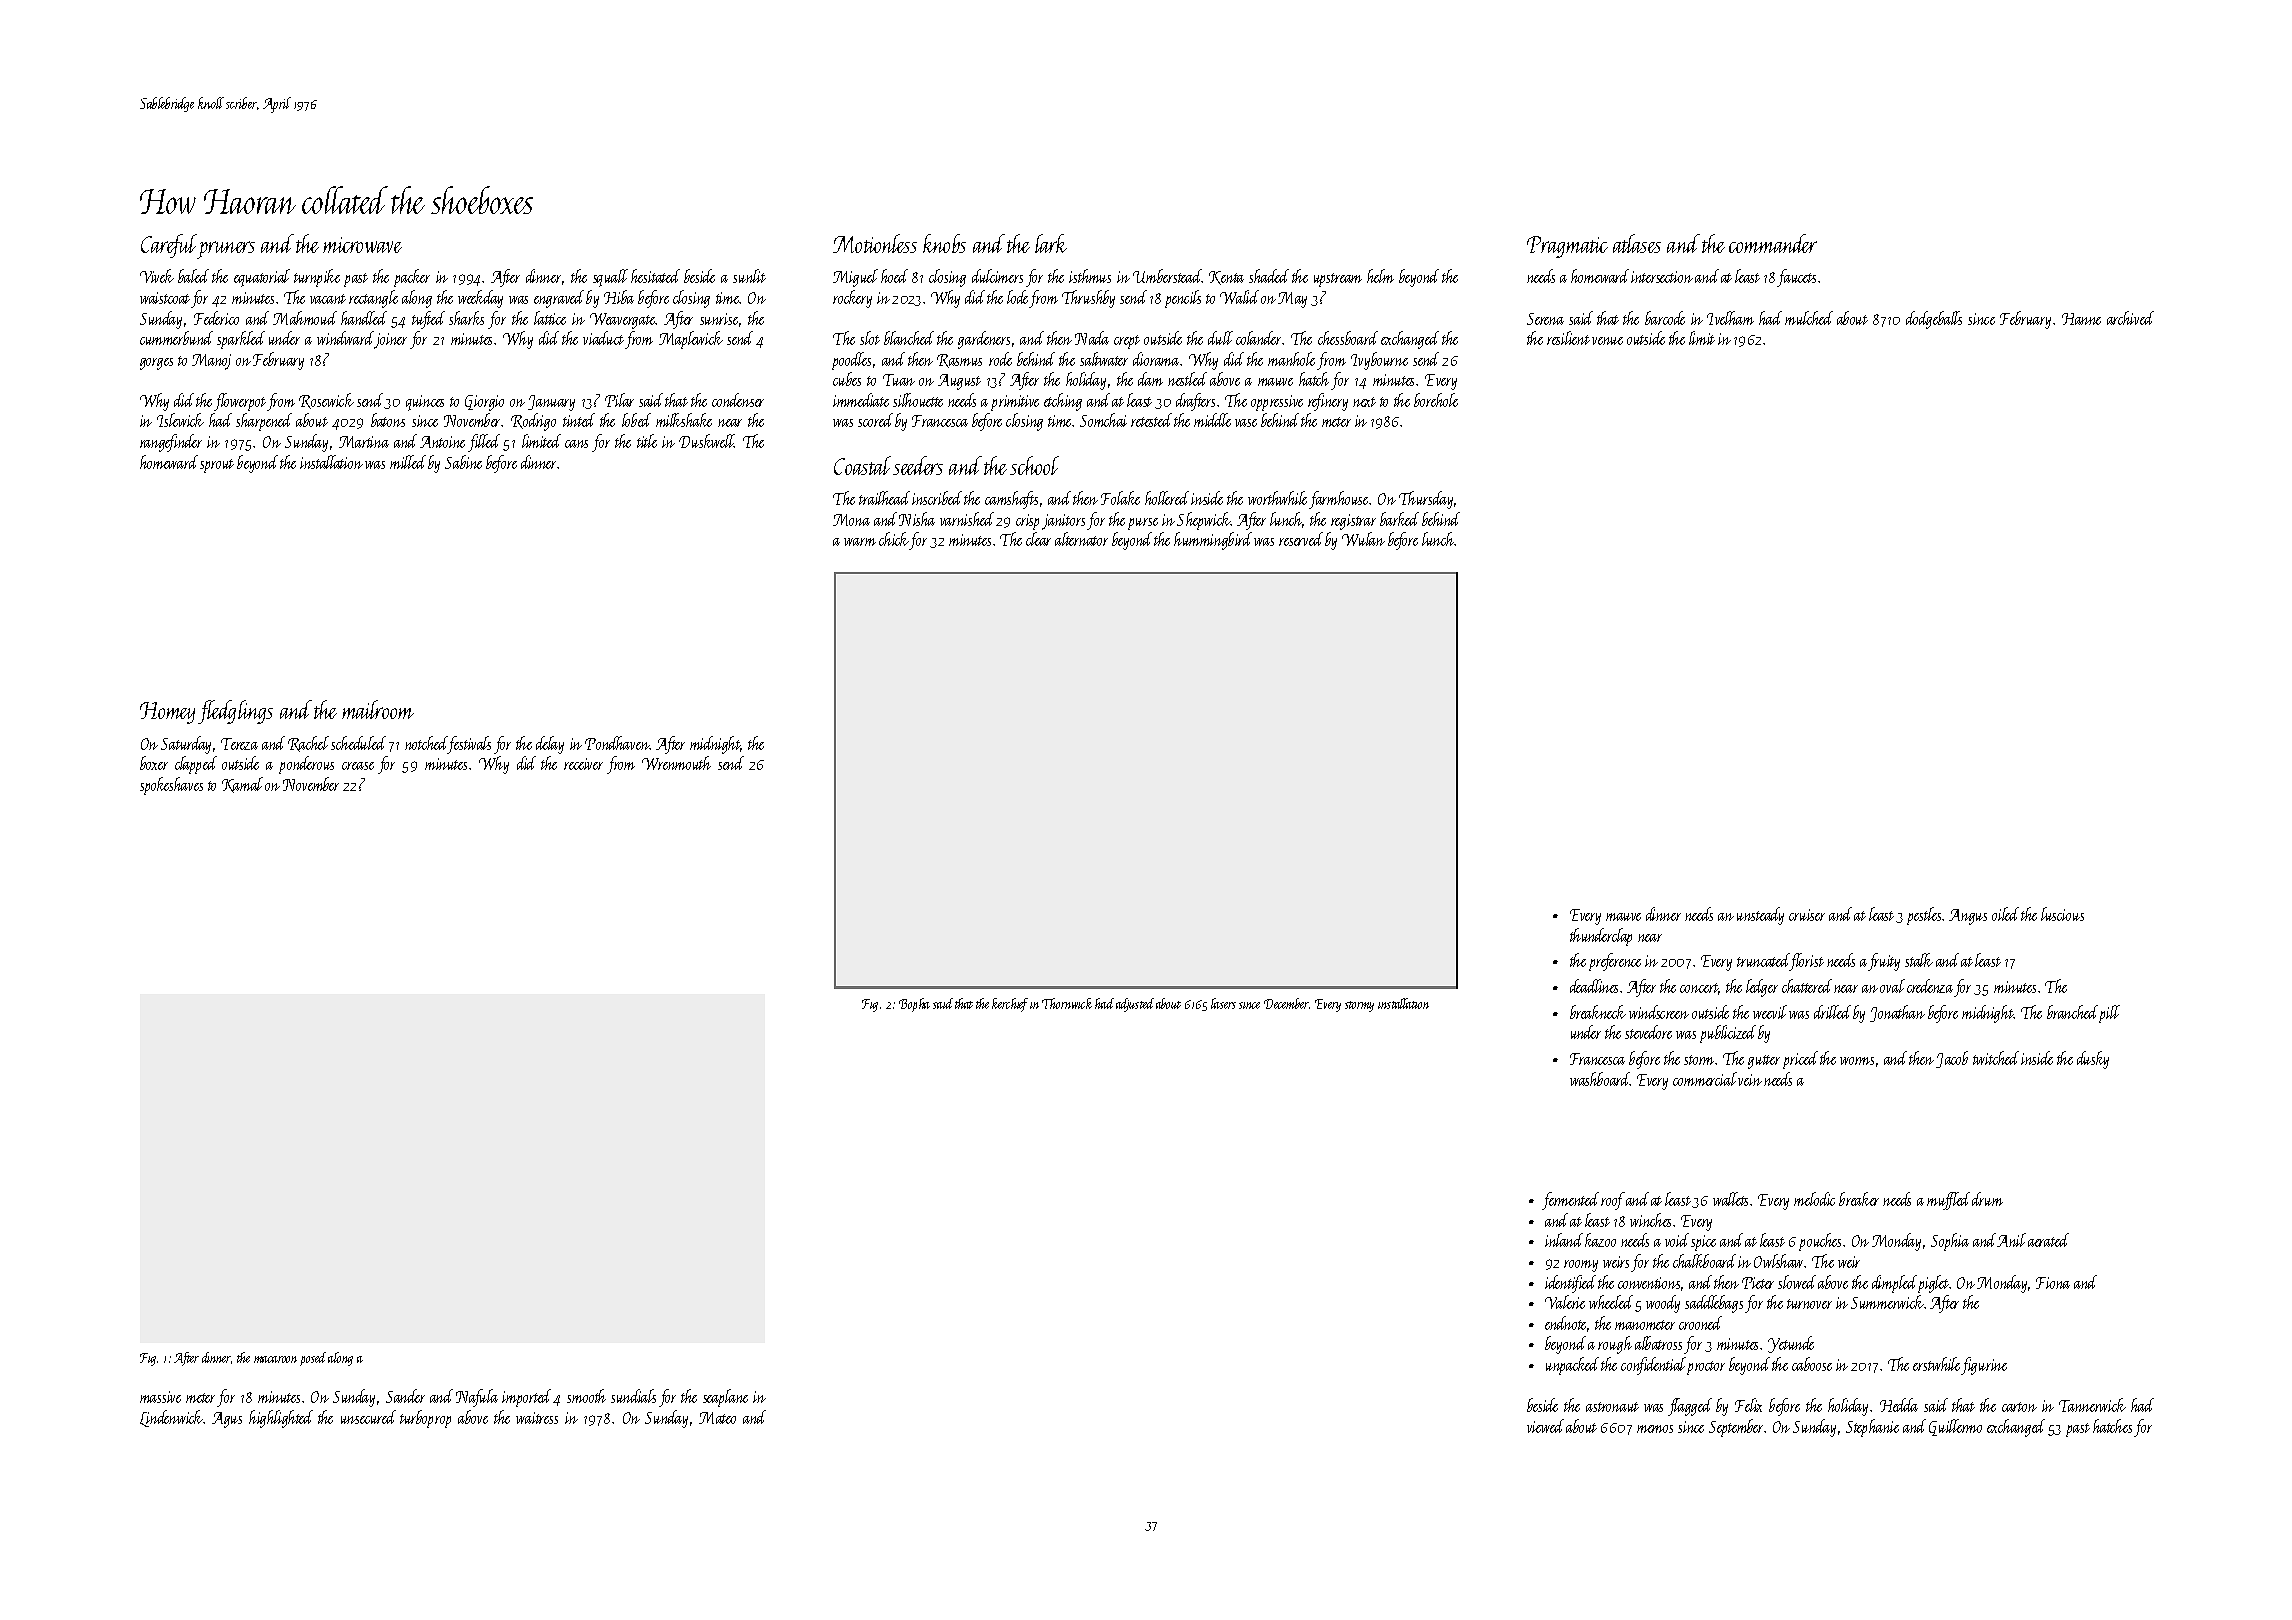 The height and width of the document is (1620, 2292). What do you see at coordinates (875, 243) in the document?
I see `Motionless` at bounding box center [875, 243].
